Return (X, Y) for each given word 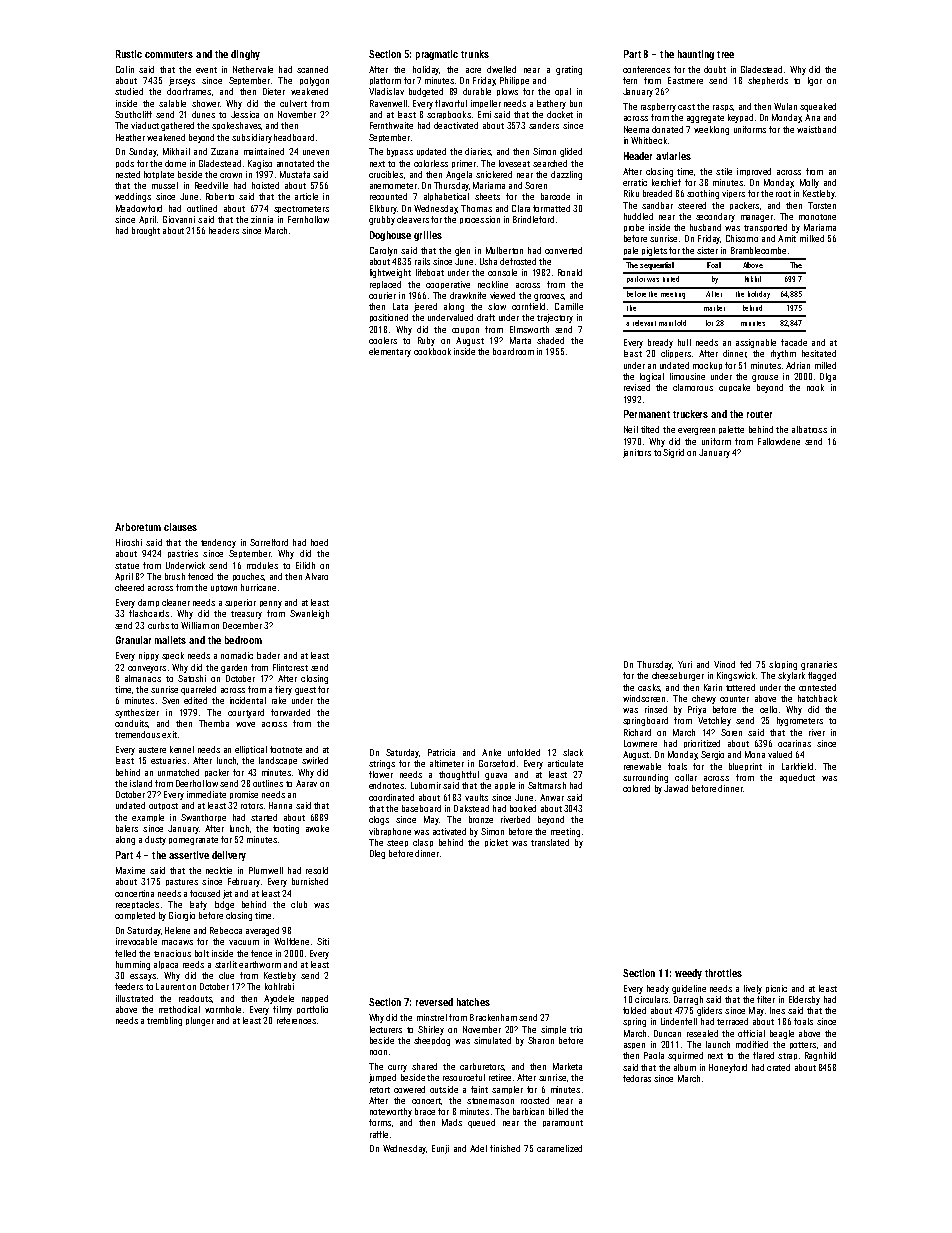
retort (380, 1090)
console (502, 272)
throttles (723, 973)
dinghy (245, 55)
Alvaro (316, 576)
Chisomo (742, 238)
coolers (383, 340)
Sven (170, 700)
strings (382, 764)
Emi (484, 114)
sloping (783, 665)
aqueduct (797, 778)
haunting (696, 55)
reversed (434, 1002)
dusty (155, 840)
